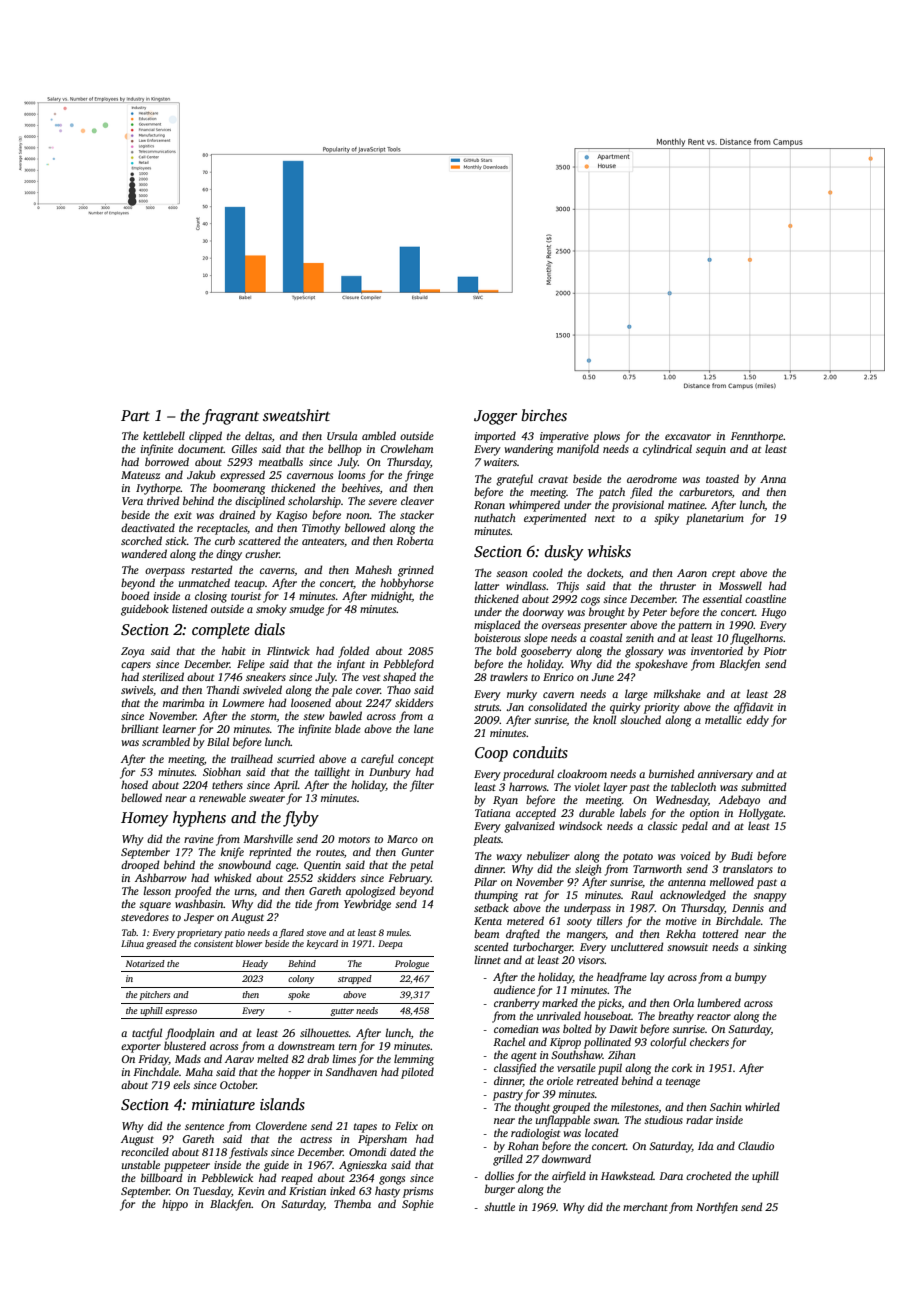 Image resolution: width=908 pixels, height=1316 pixels. Describe the element at coordinates (757, 437) in the screenshot. I see `Fennthorpe` at that location.
